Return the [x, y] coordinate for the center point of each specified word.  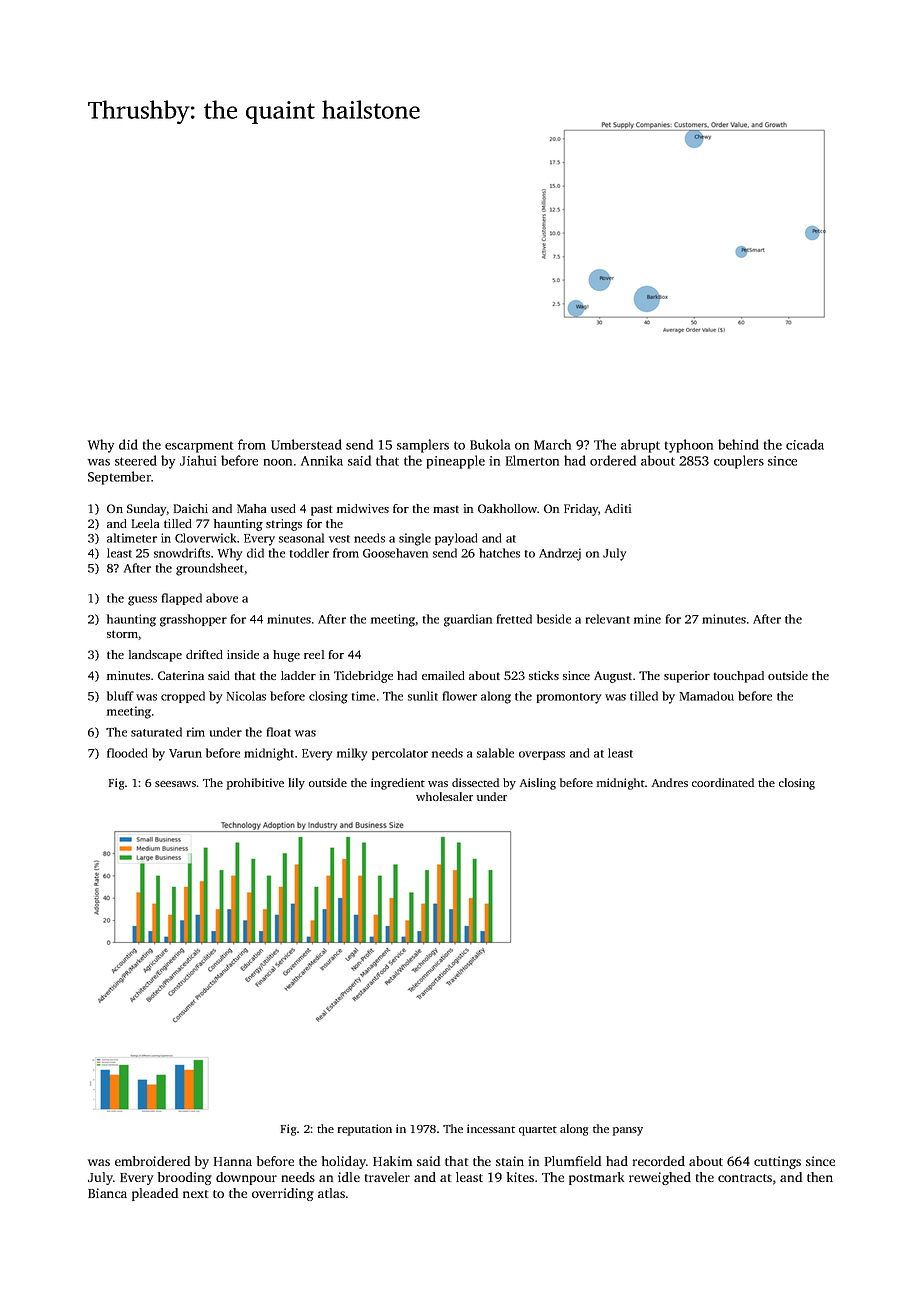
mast [446, 509]
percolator [400, 754]
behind [738, 444]
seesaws [175, 784]
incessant [491, 1128]
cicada [805, 444]
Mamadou [707, 696]
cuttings [777, 1162]
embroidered [152, 1161]
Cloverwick [205, 538]
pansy [628, 1131]
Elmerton [532, 460]
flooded [127, 753]
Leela [145, 523]
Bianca [107, 1193]
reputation [365, 1130]
